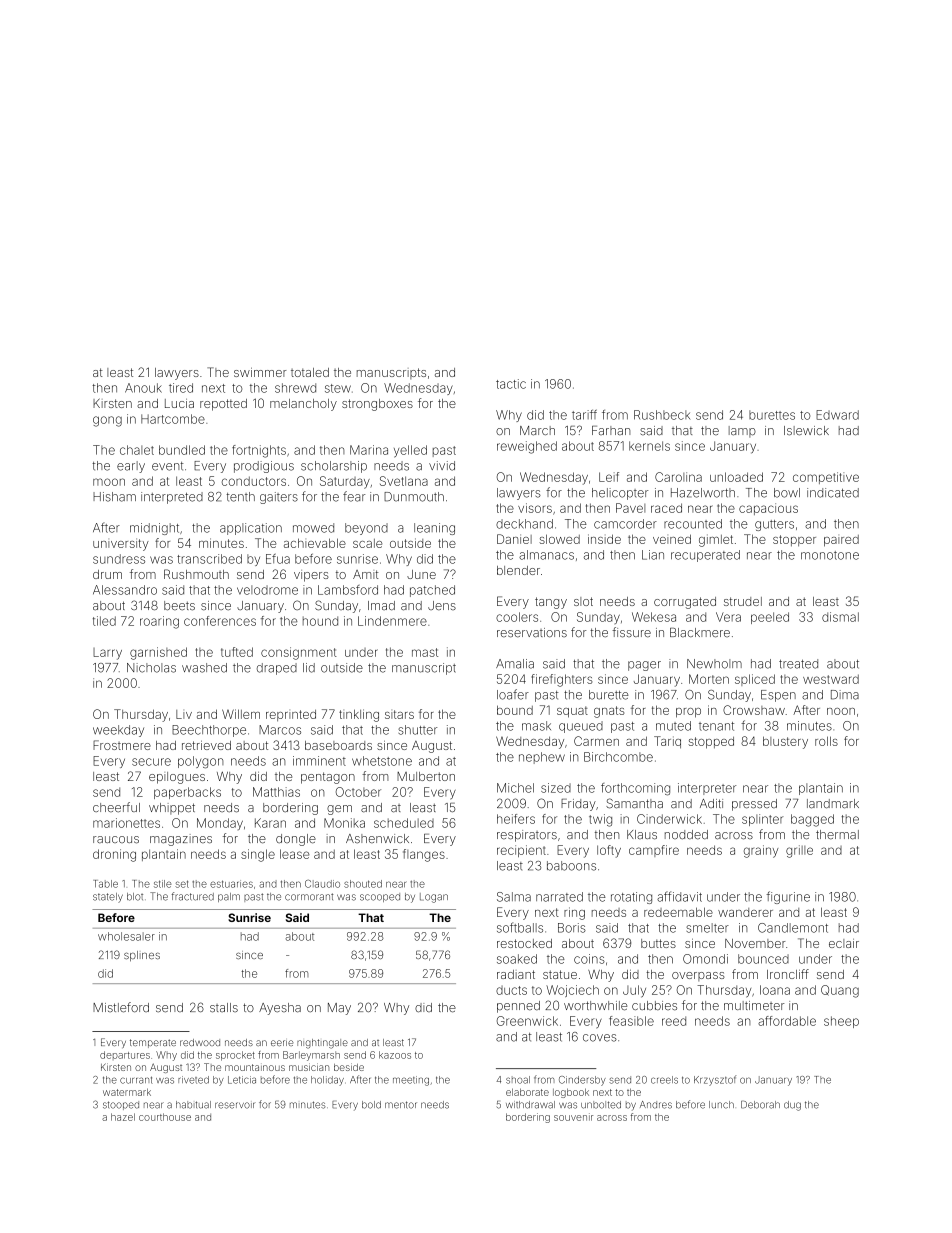 Image resolution: width=952 pixels, height=1233 pixels. What do you see at coordinates (204, 668) in the screenshot?
I see `washed` at bounding box center [204, 668].
